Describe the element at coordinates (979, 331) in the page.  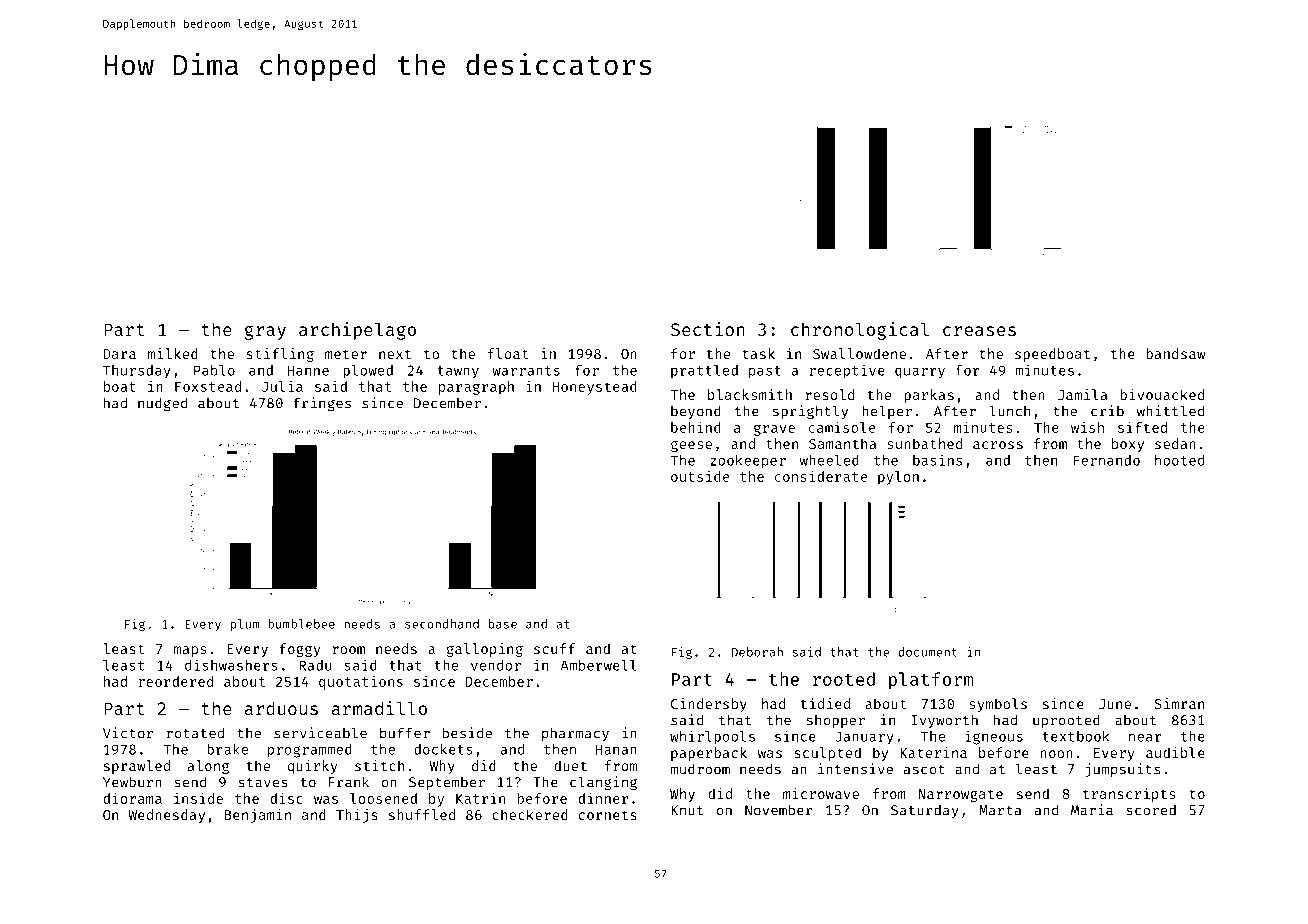
I see `creases` at that location.
